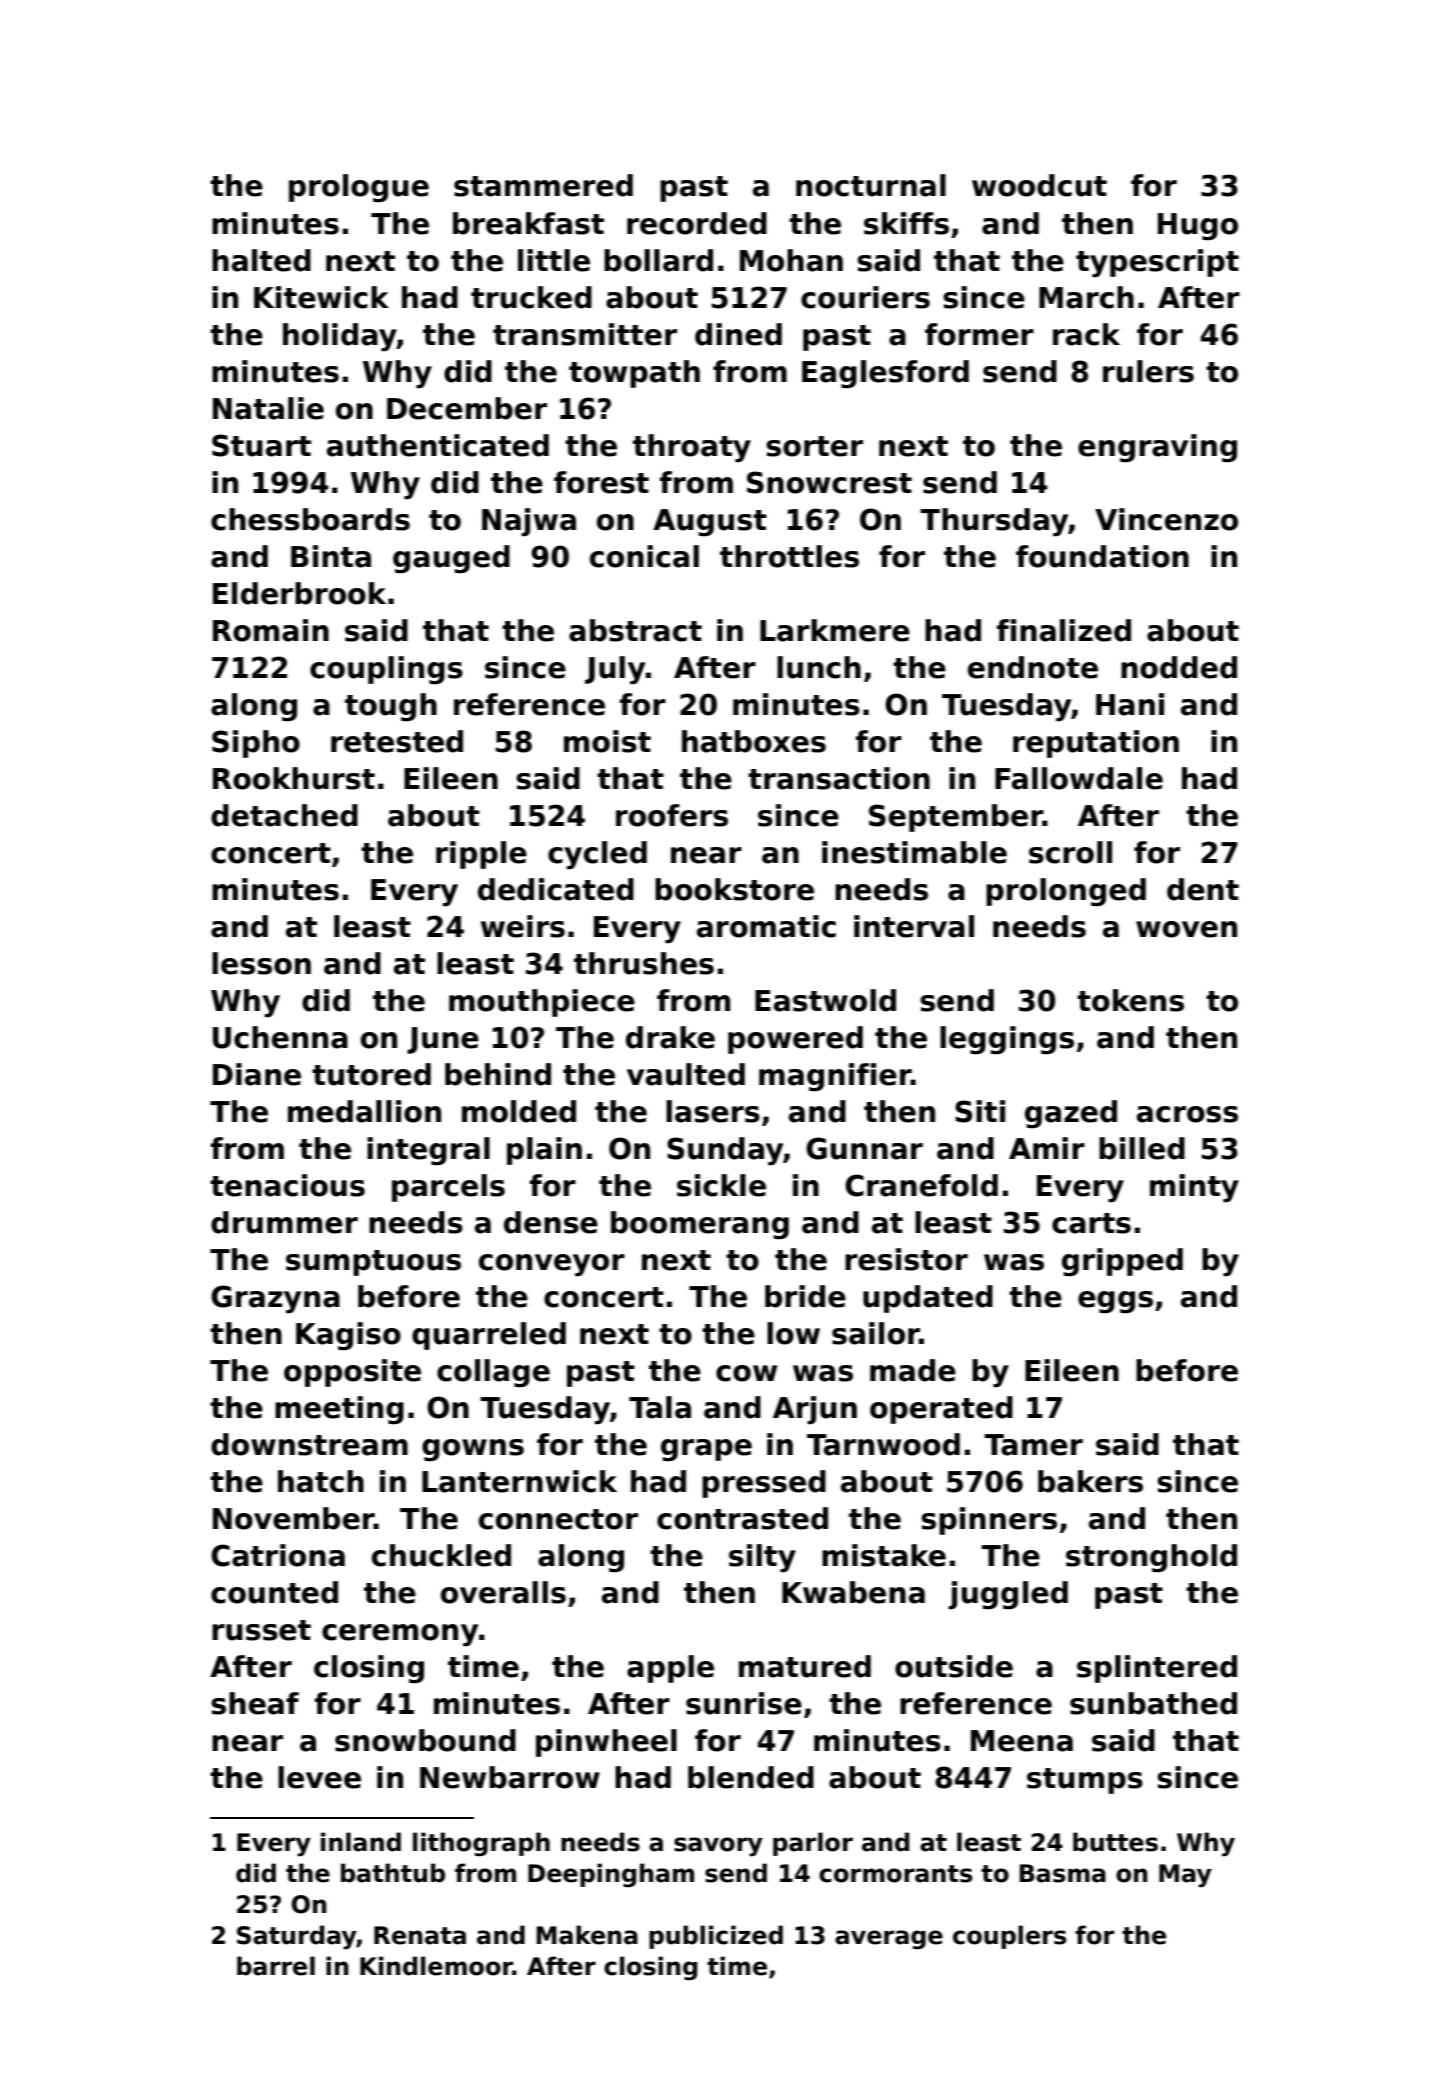  I want to click on woodcut, so click(1039, 185).
